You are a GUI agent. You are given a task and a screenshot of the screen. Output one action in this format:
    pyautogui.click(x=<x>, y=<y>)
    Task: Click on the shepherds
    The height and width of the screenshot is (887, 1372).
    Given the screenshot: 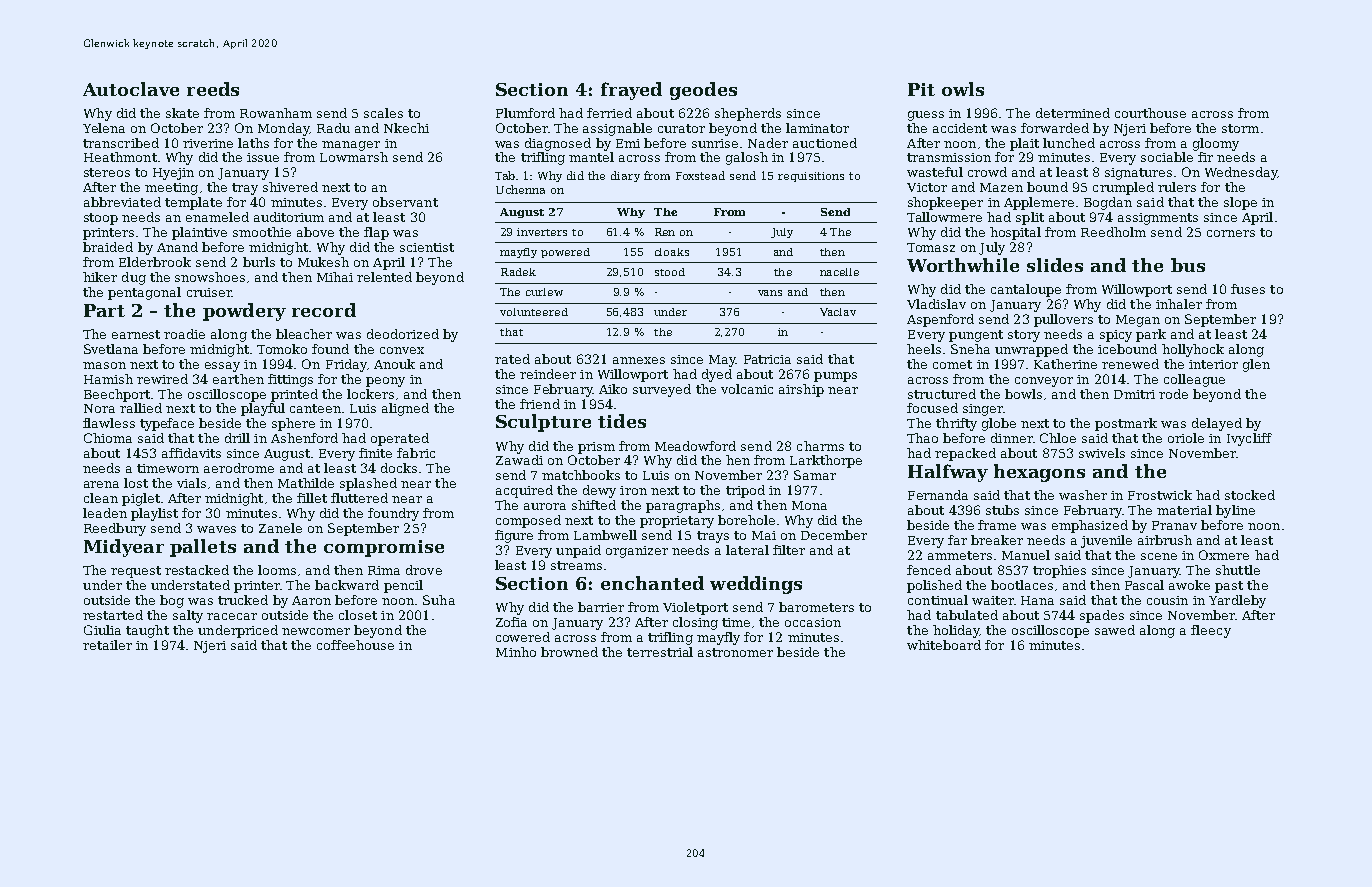 What is the action you would take?
    pyautogui.click(x=748, y=114)
